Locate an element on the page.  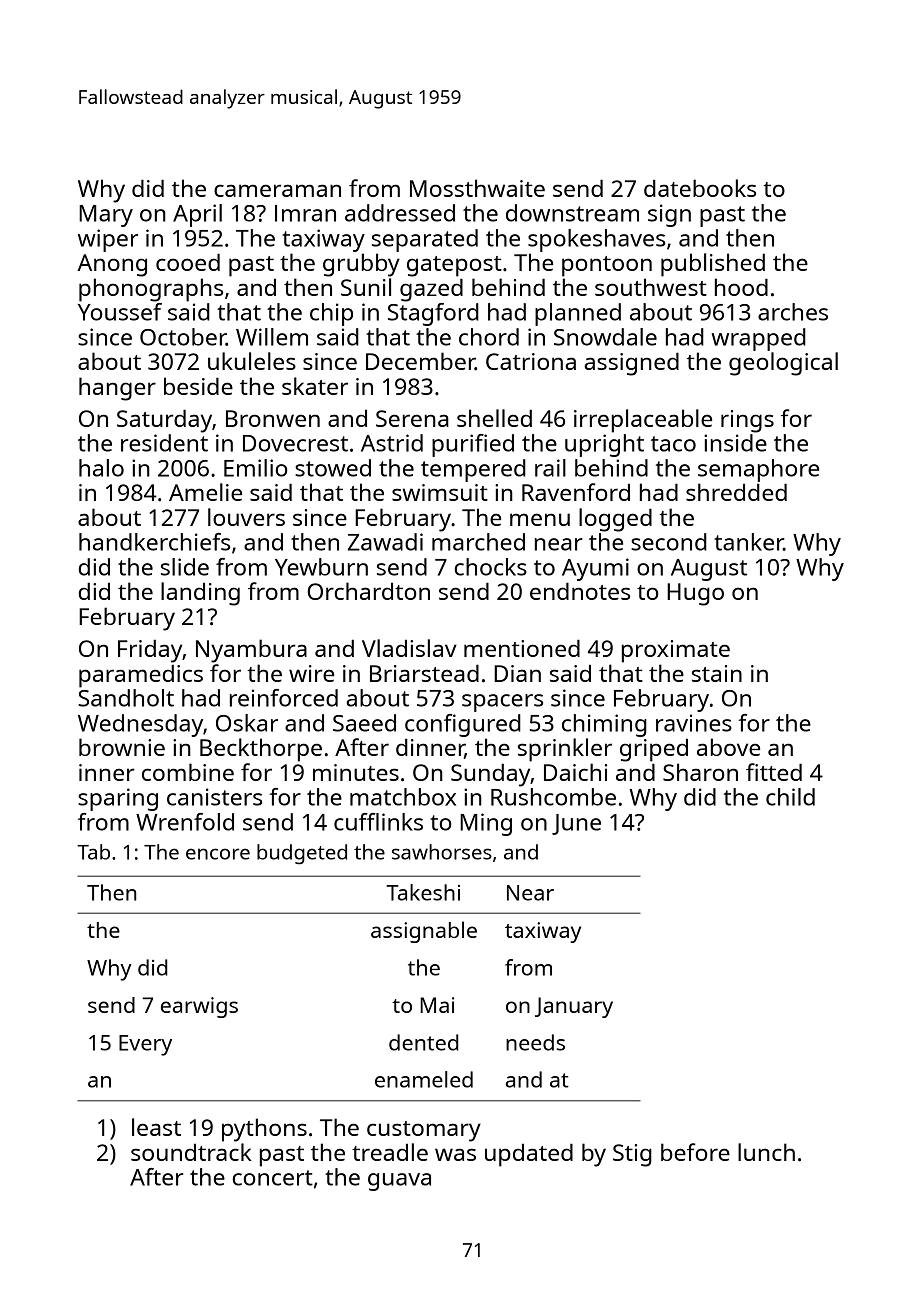
cufflinks is located at coordinates (378, 822).
